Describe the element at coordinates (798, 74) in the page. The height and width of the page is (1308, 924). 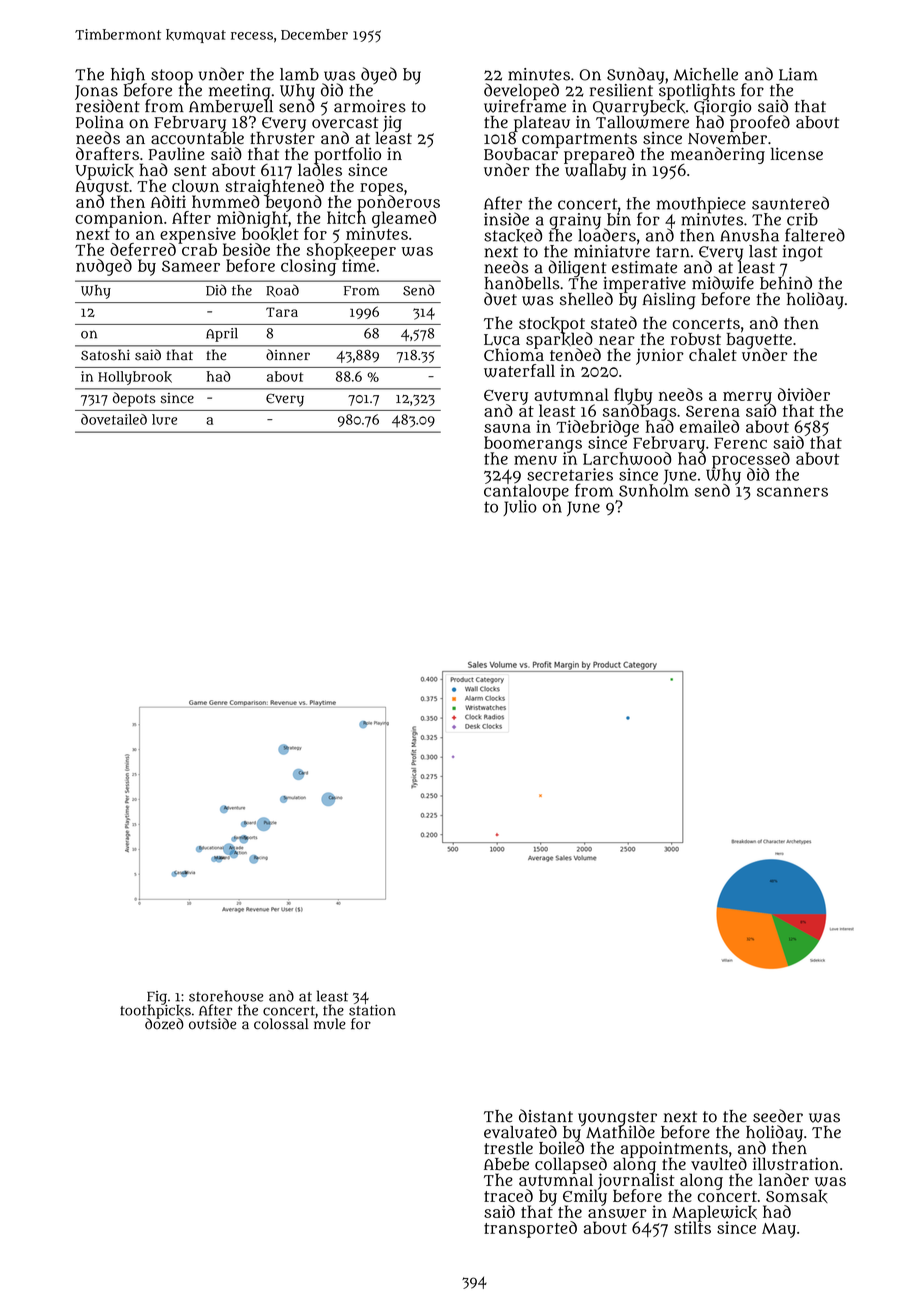
I see `Liam` at that location.
